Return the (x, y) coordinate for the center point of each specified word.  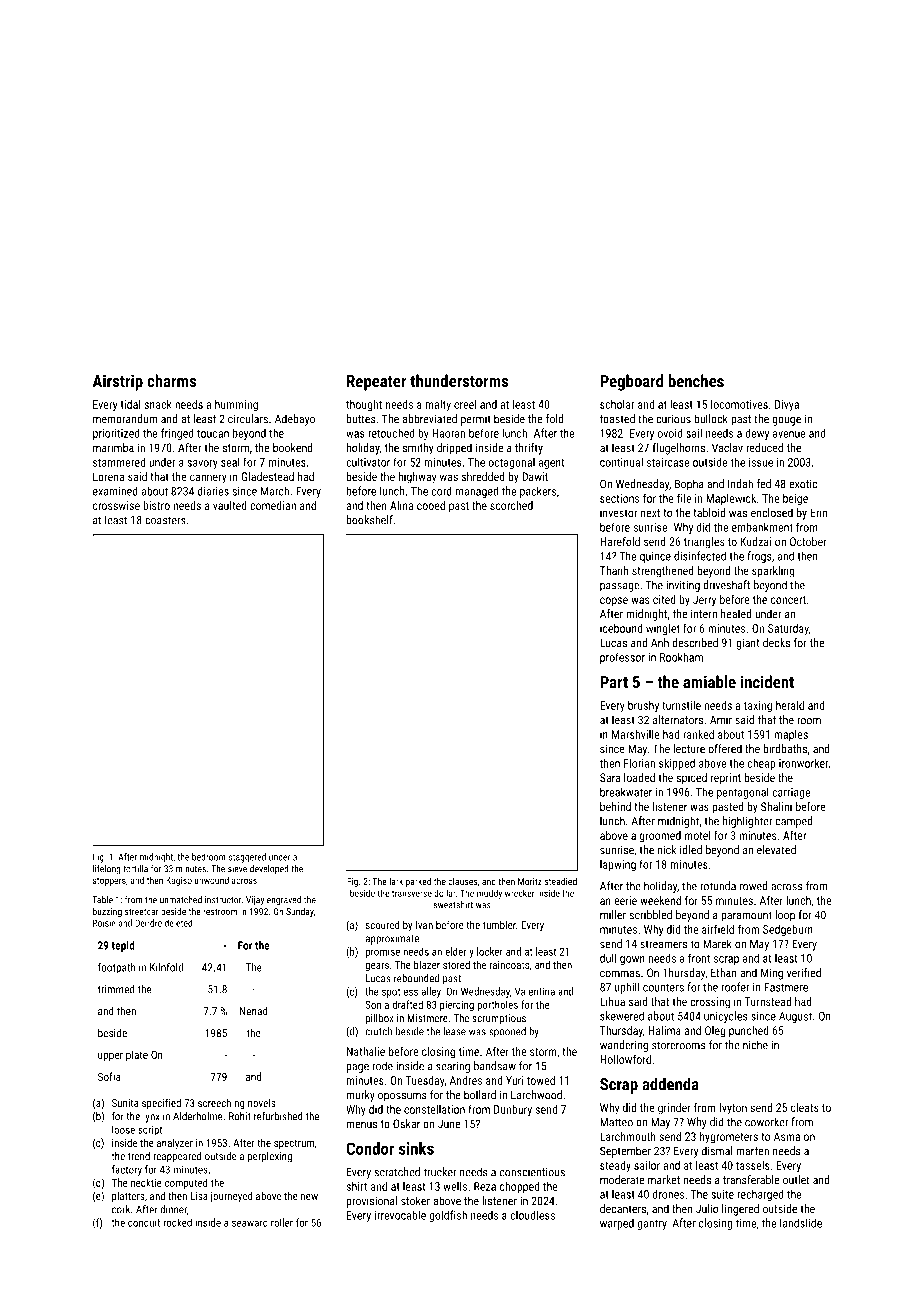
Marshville (636, 734)
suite (722, 1194)
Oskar (406, 1123)
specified (161, 1103)
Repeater (376, 383)
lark (396, 881)
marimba (113, 447)
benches (696, 381)
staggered (247, 858)
